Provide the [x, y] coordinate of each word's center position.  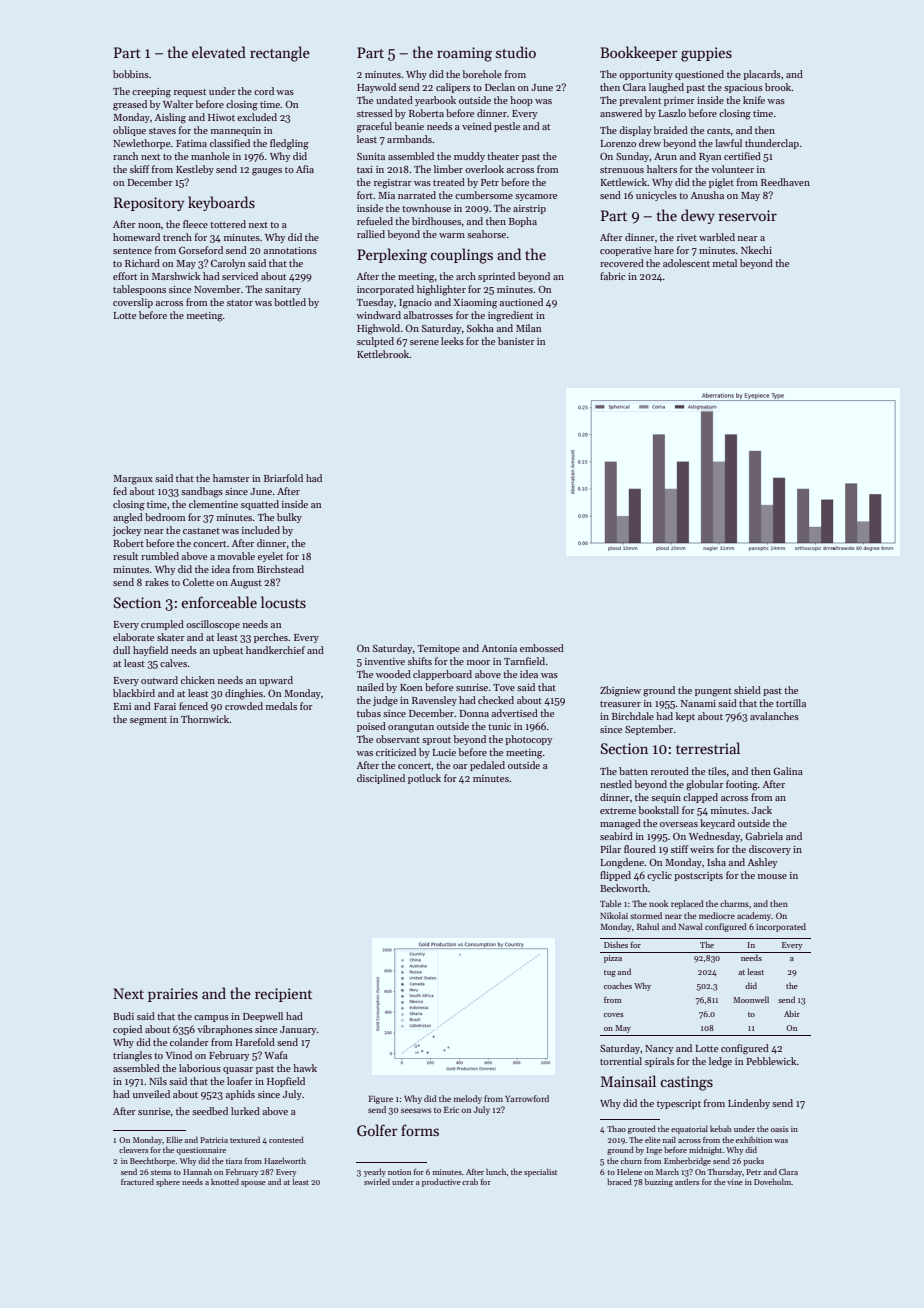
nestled [616, 784]
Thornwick [205, 719]
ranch [125, 156]
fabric [612, 276]
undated [394, 100]
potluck [424, 779]
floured [640, 849]
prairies [173, 995]
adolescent [686, 263]
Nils [158, 1081]
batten [633, 771]
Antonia [499, 648]
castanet [201, 531]
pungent [713, 692]
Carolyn [228, 264]
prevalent [640, 101]
